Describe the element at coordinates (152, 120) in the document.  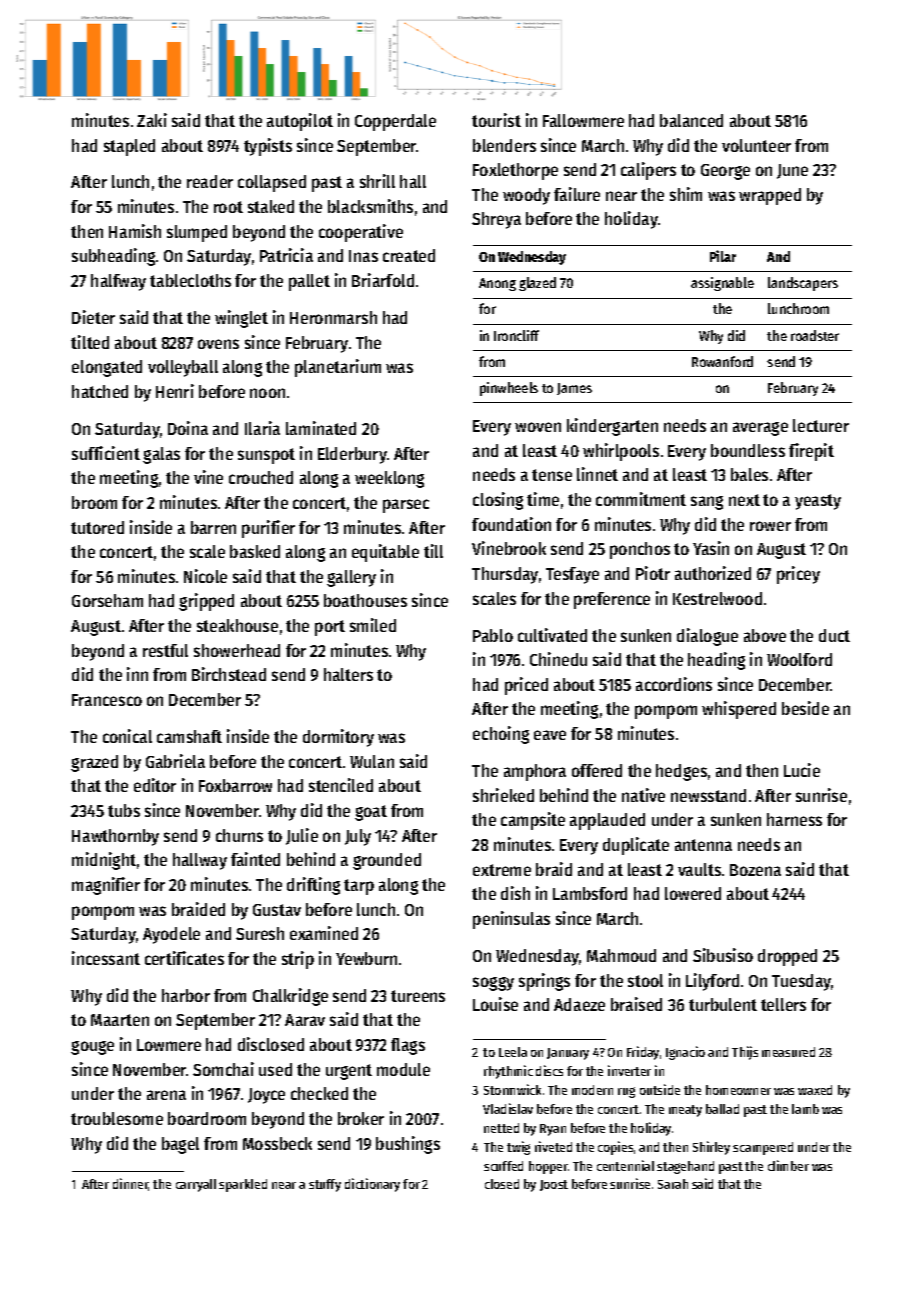
I see `Zaki` at that location.
